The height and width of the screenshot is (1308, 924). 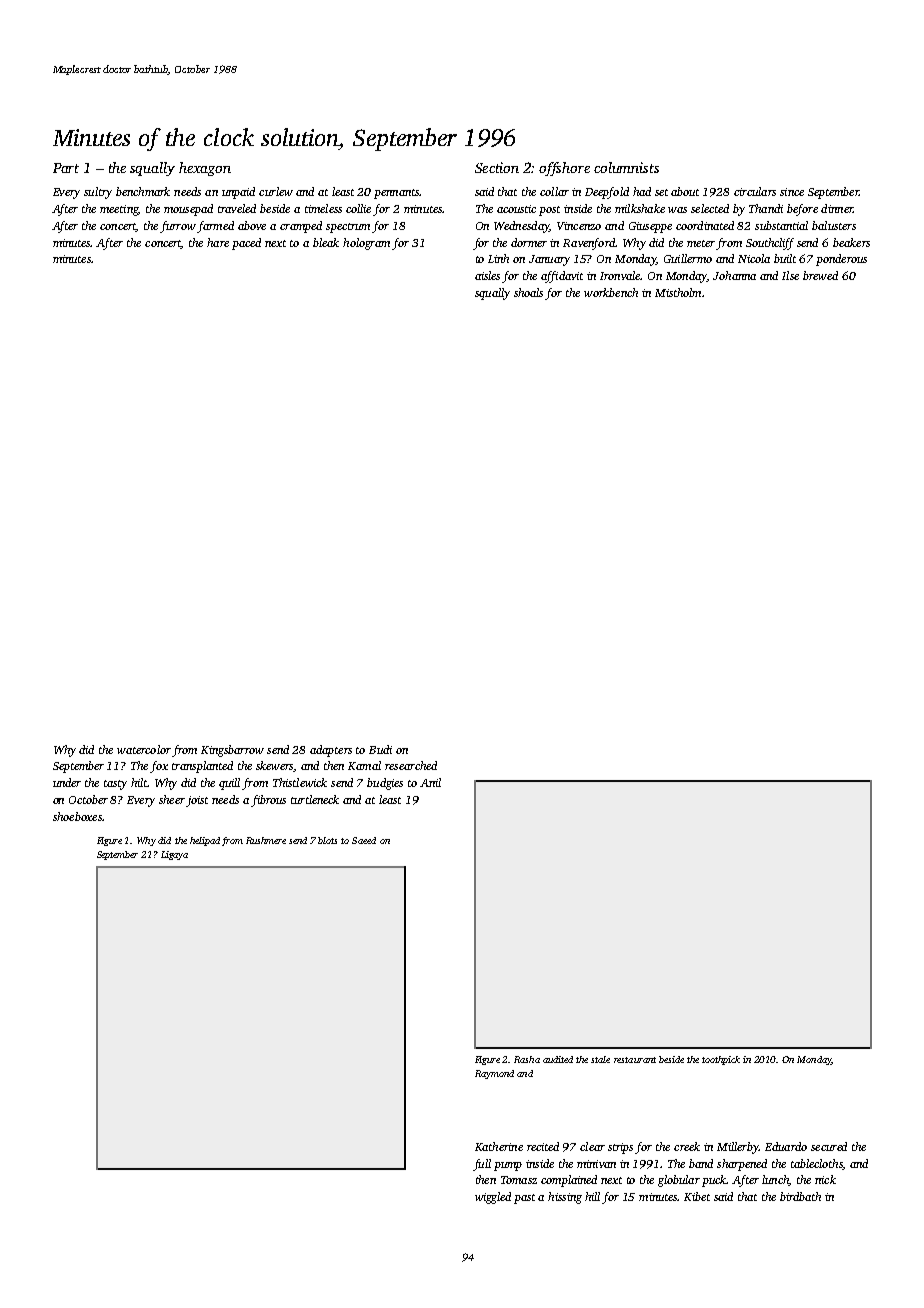 I want to click on brewed, so click(x=820, y=275).
